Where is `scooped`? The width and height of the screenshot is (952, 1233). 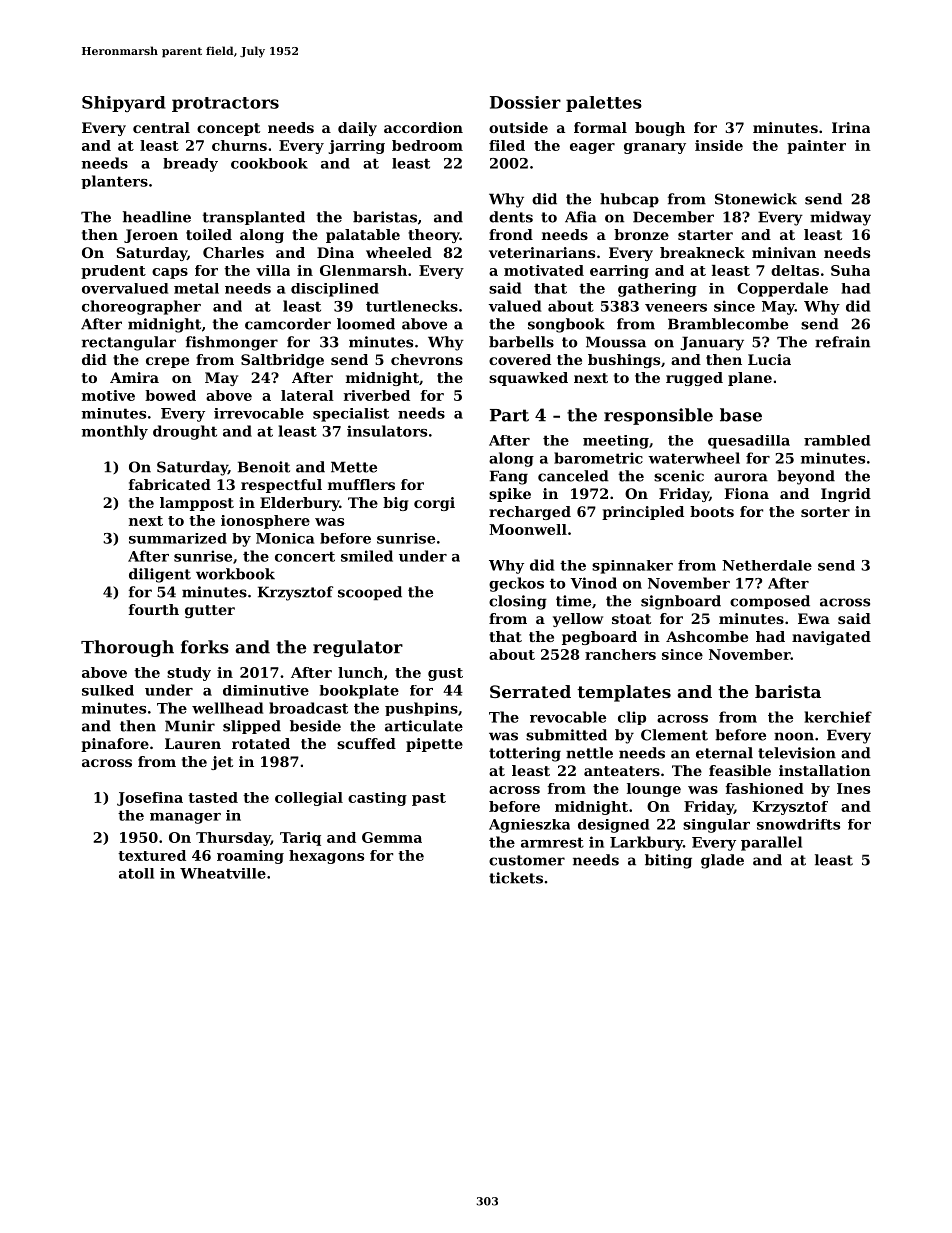 scooped is located at coordinates (370, 593).
